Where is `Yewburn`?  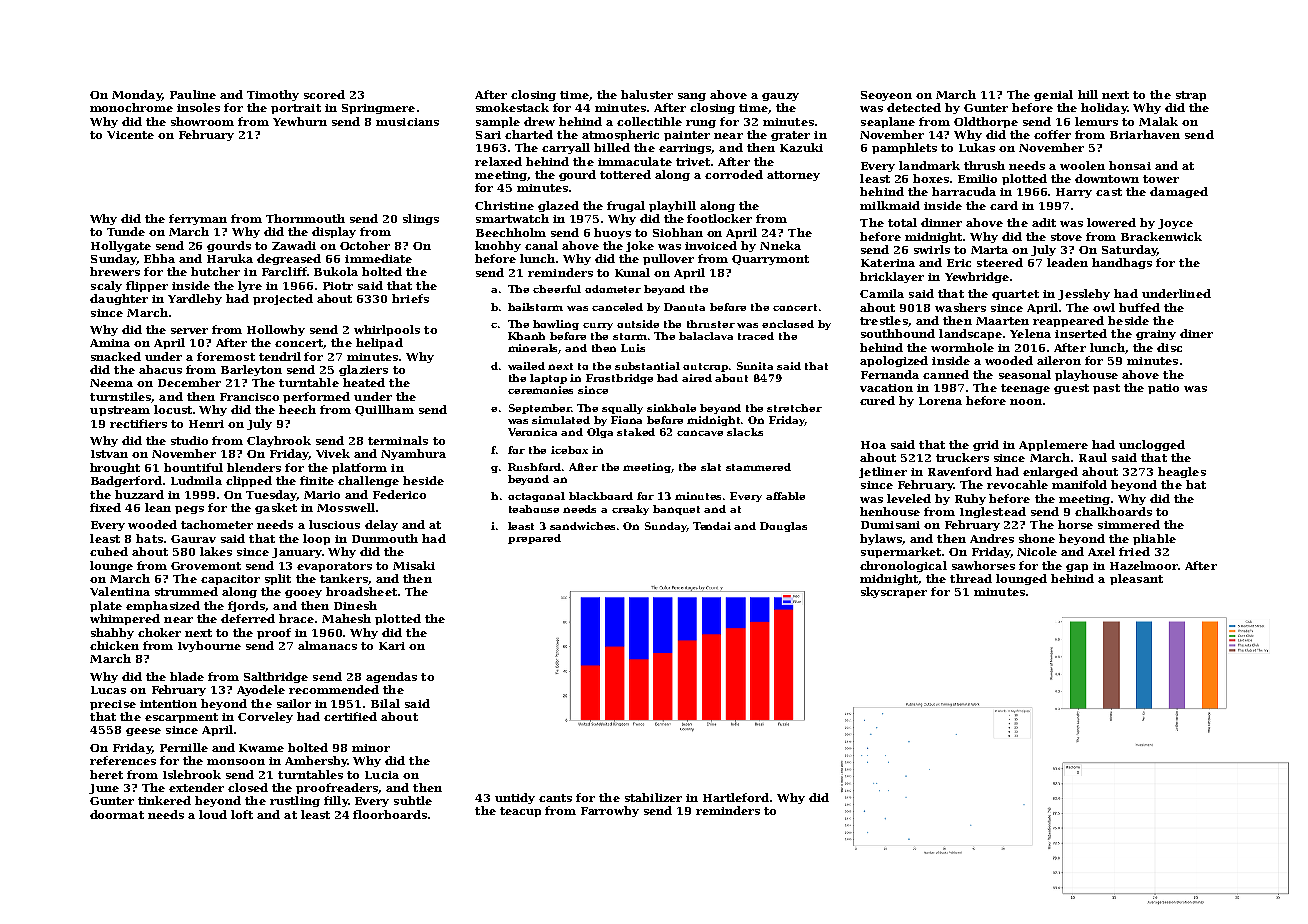 Yewburn is located at coordinates (300, 121).
